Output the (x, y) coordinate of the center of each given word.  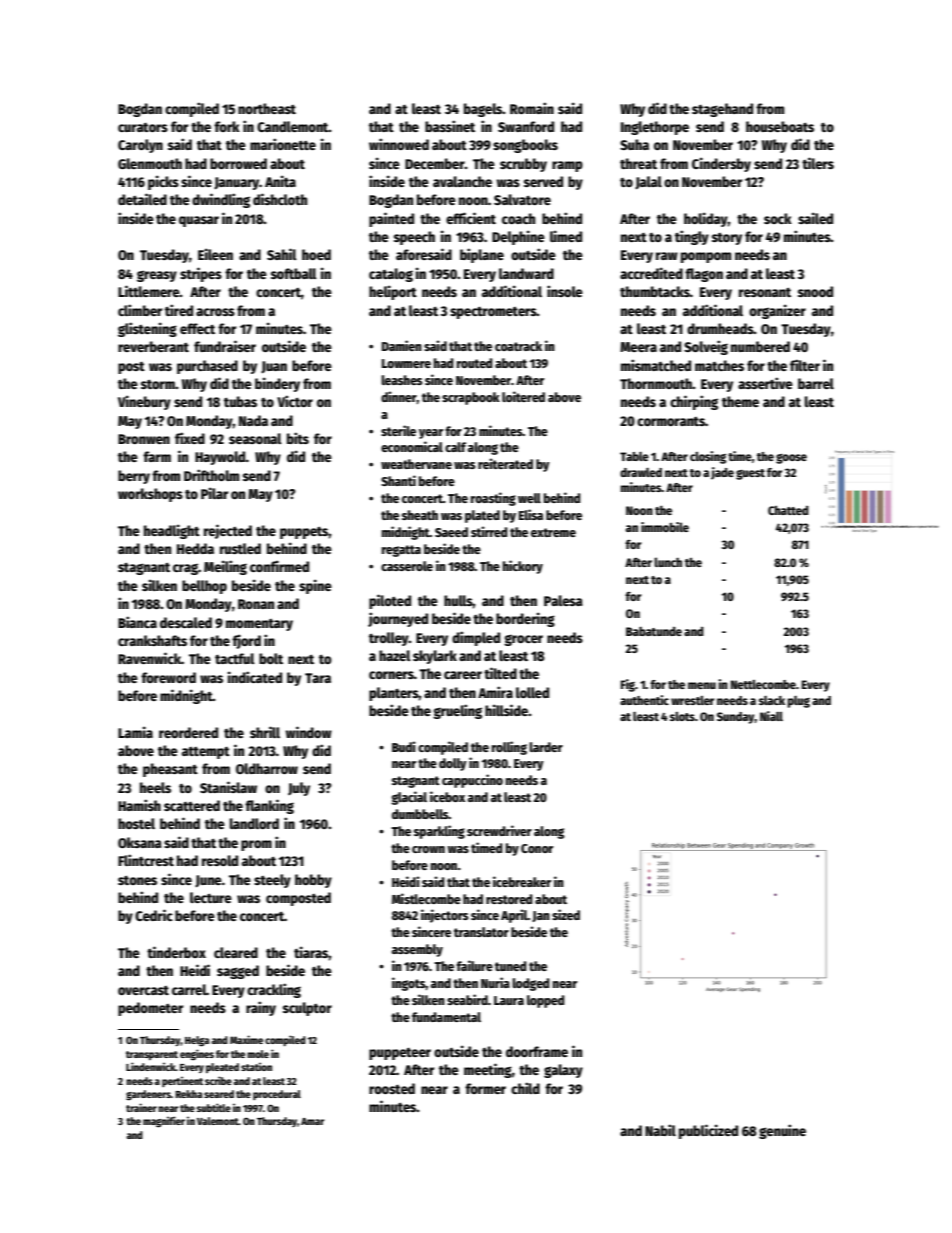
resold (220, 860)
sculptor (307, 1009)
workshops (150, 495)
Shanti (398, 480)
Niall (771, 716)
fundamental (446, 1017)
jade (722, 473)
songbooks (525, 146)
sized (566, 914)
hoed (316, 254)
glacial (409, 798)
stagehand (722, 110)
